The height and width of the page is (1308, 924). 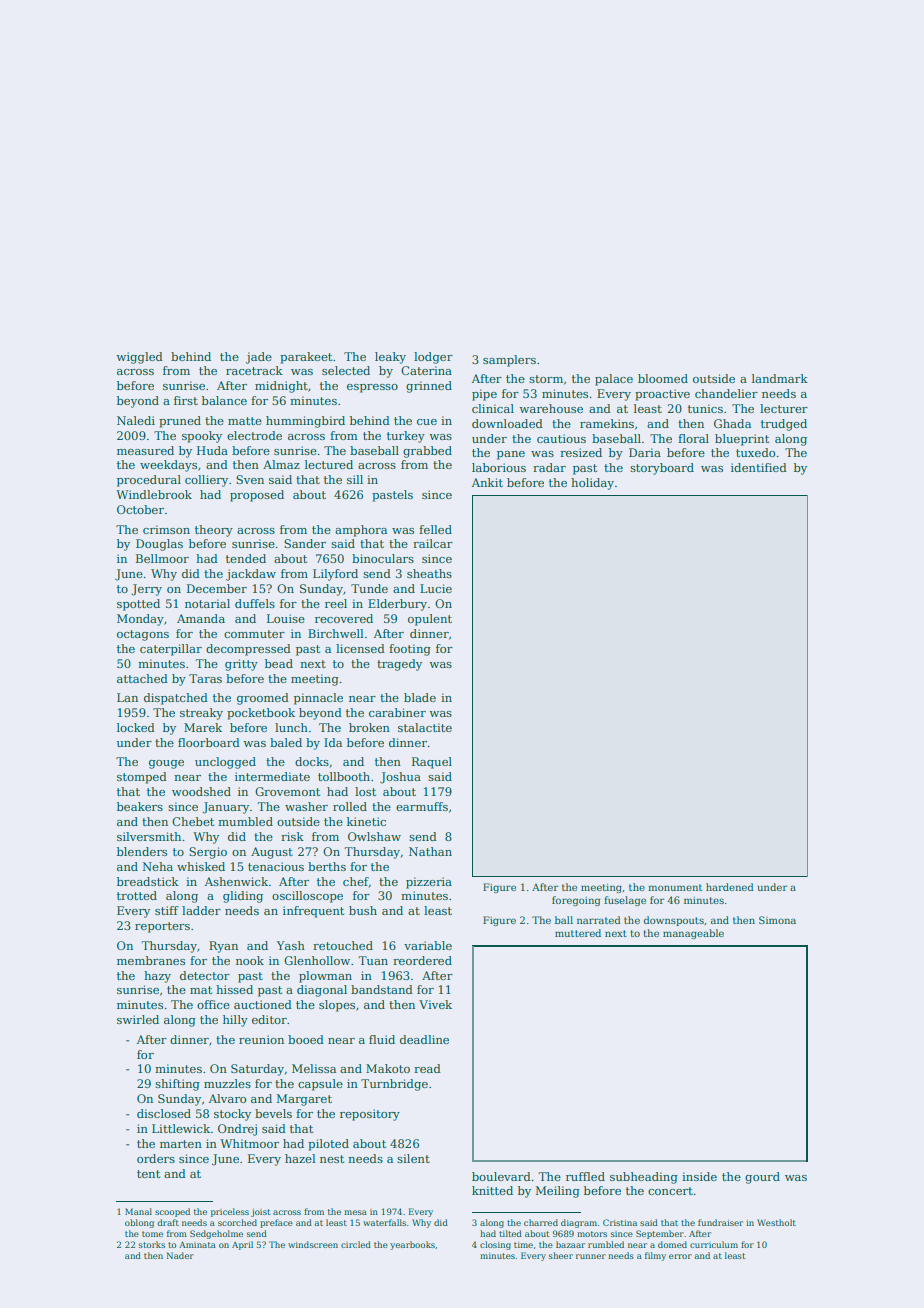 I want to click on monument, so click(x=675, y=887).
